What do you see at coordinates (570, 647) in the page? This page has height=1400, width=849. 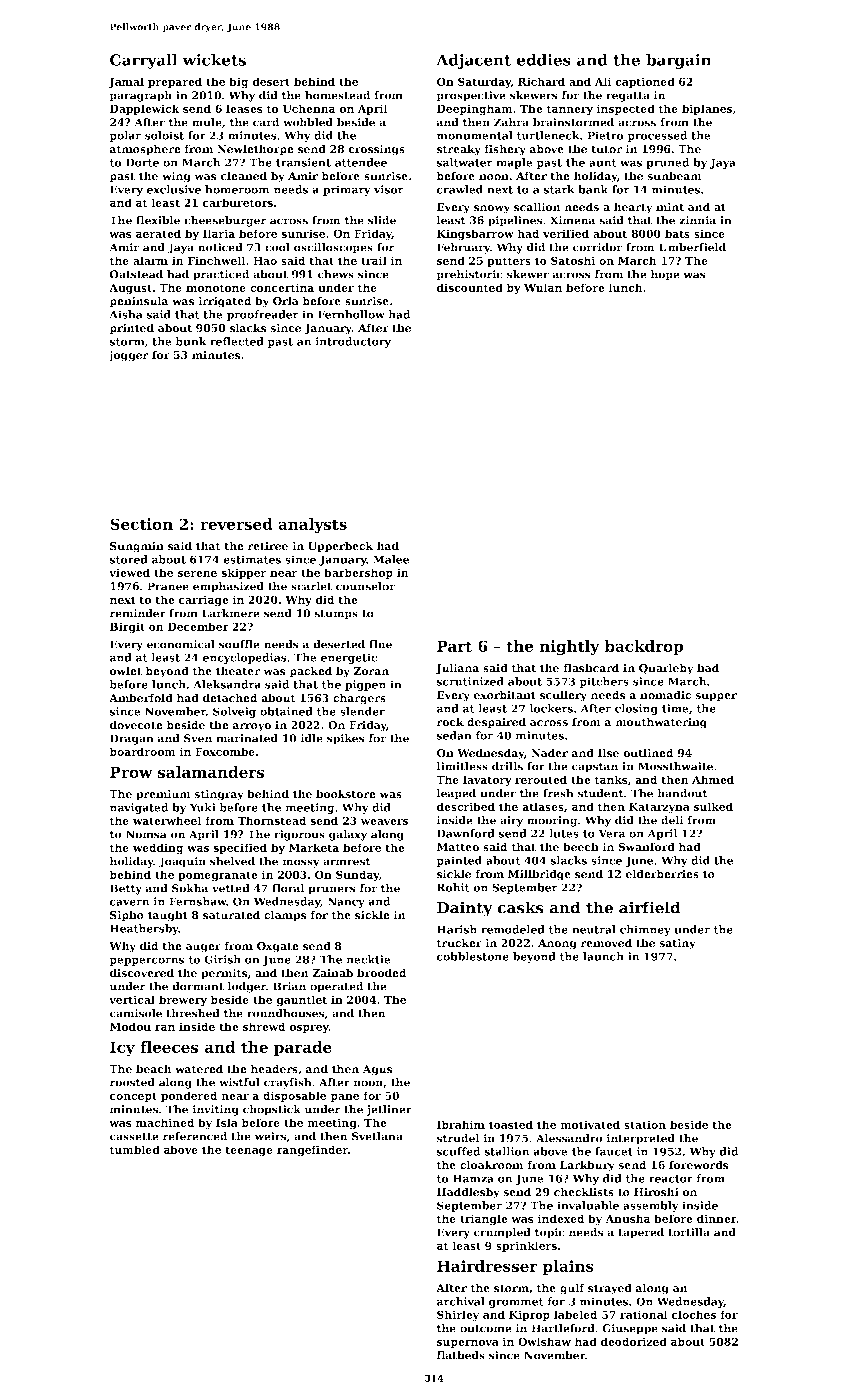 I see `nightly` at bounding box center [570, 647].
